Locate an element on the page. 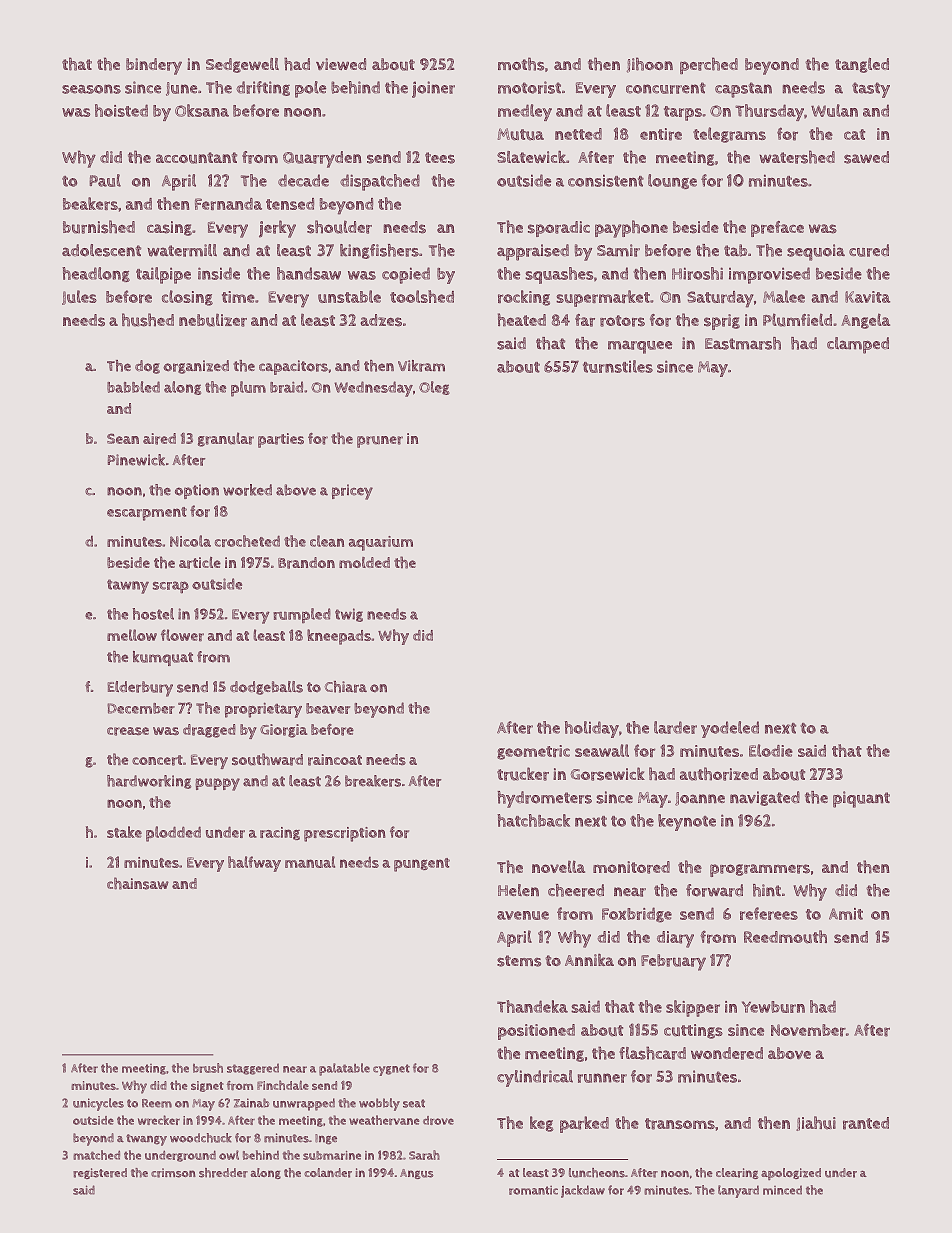  aquarium is located at coordinates (381, 543).
